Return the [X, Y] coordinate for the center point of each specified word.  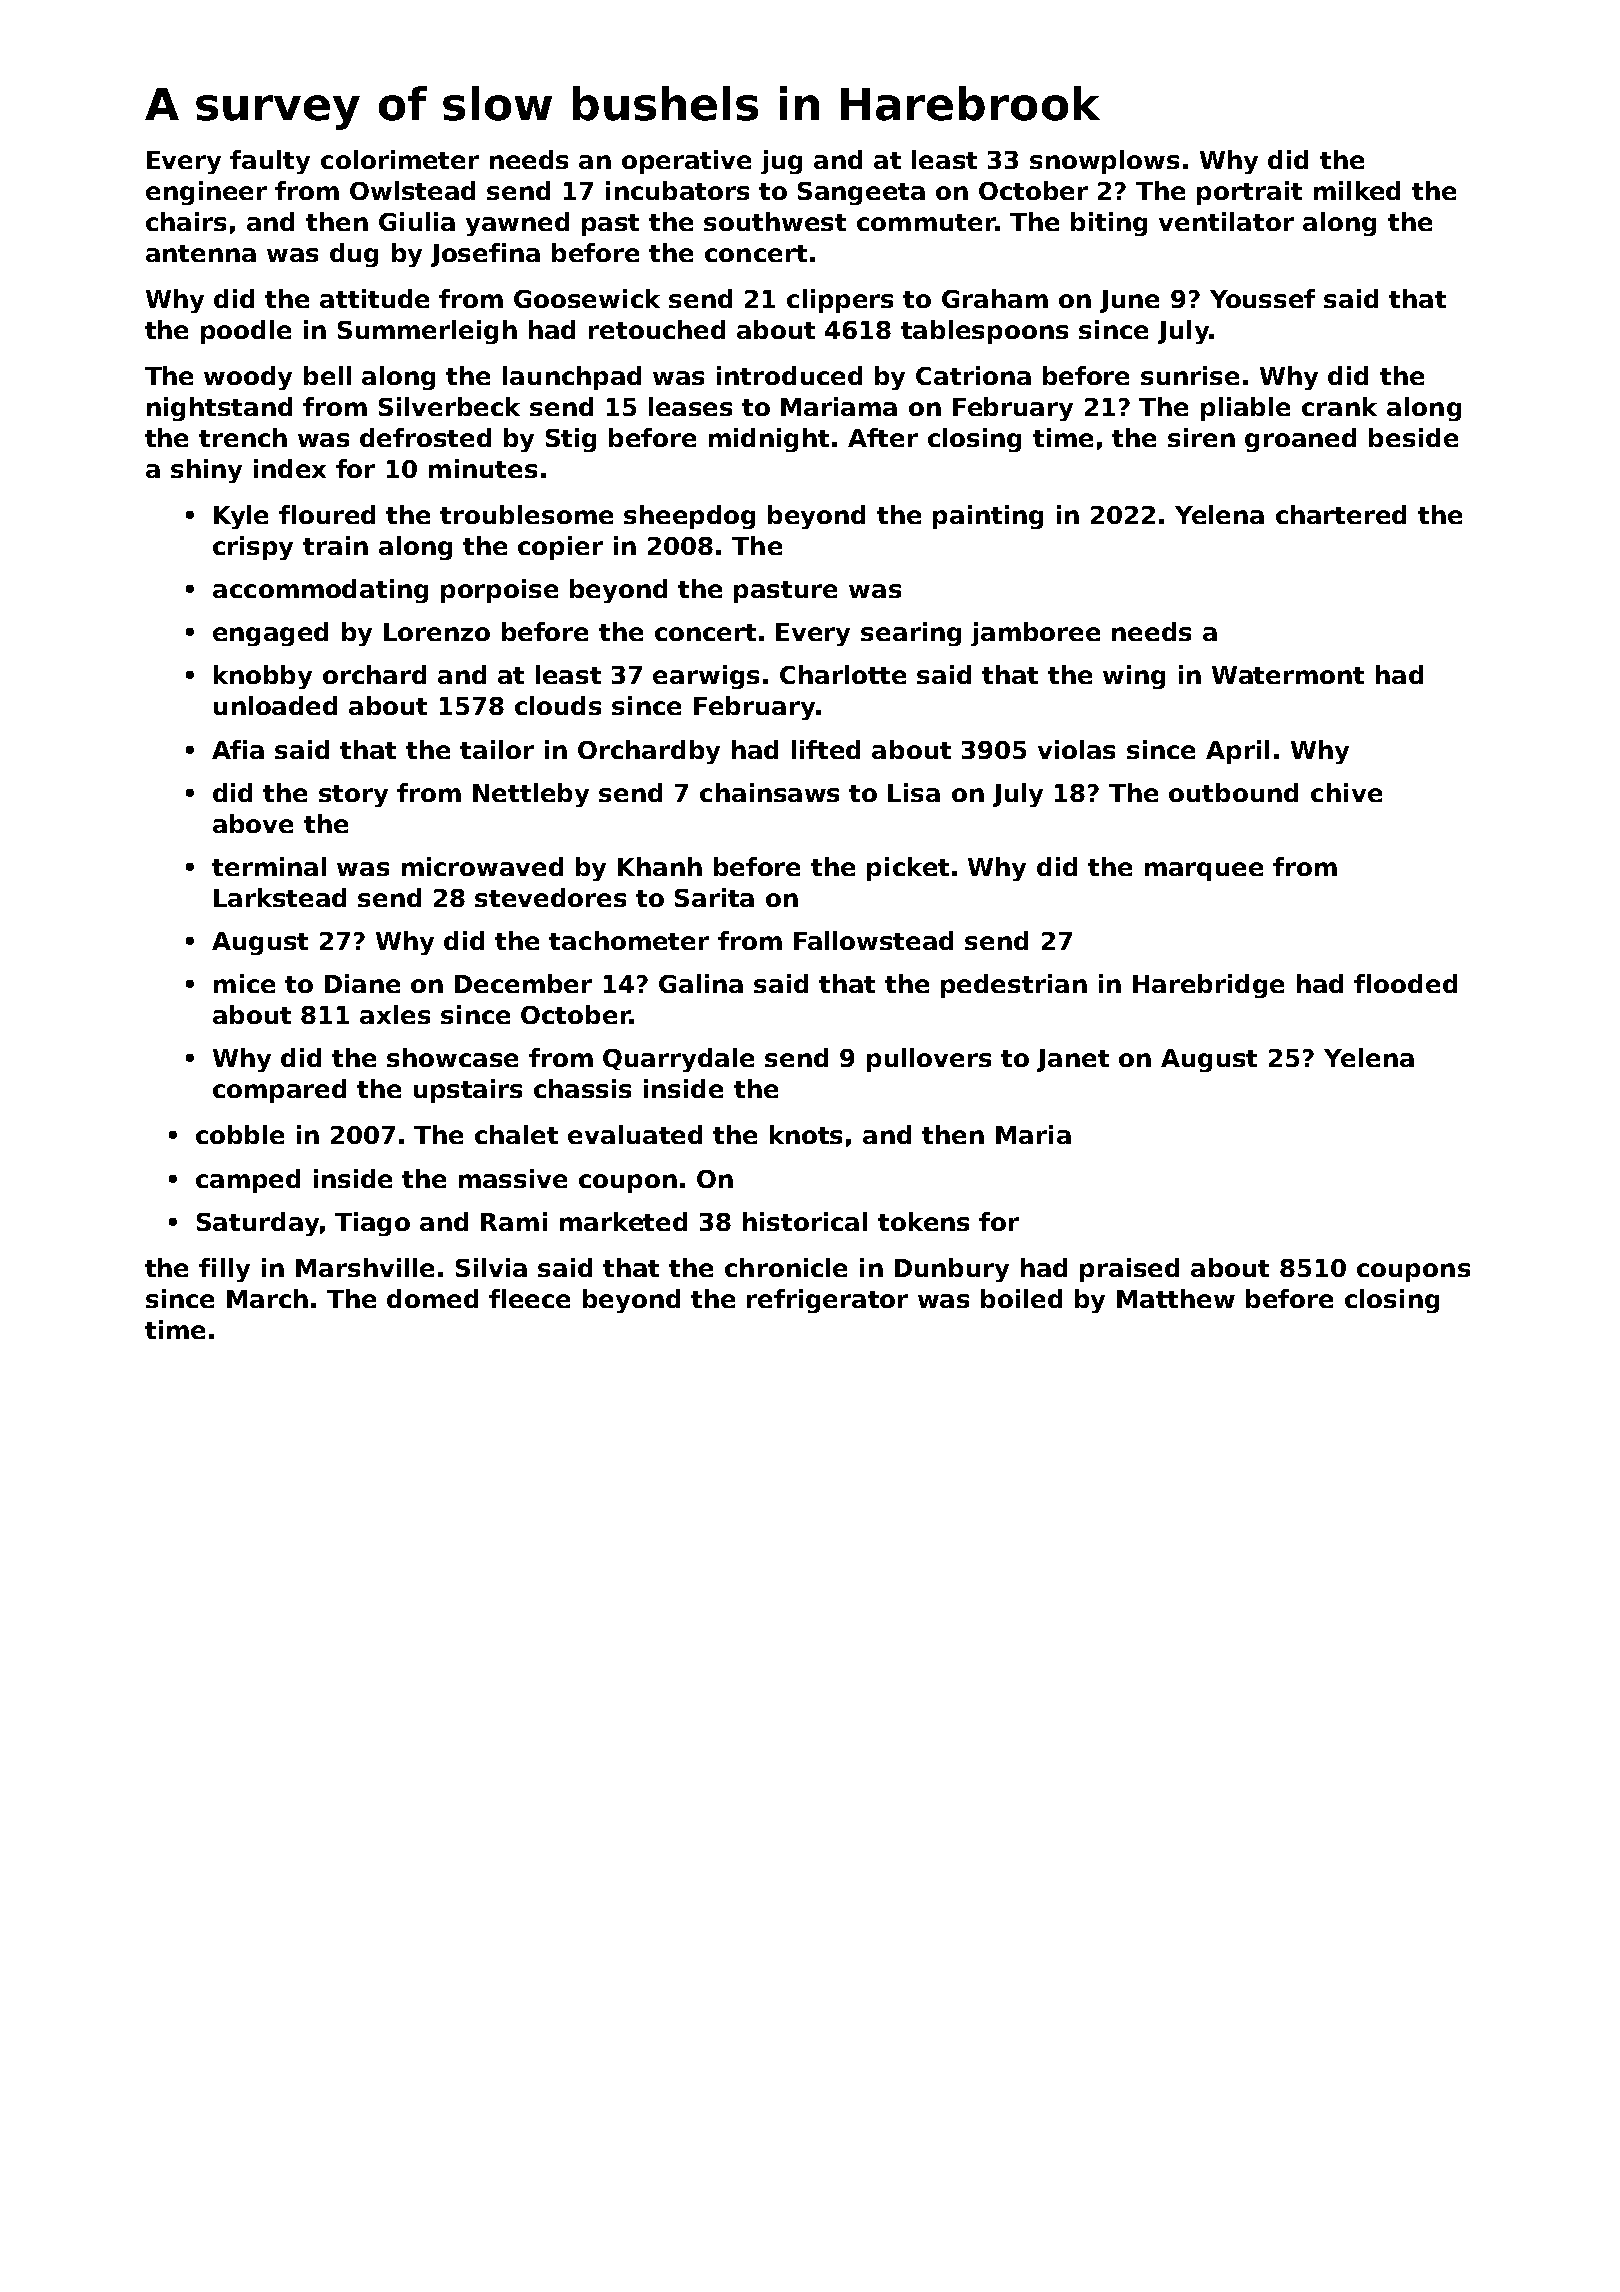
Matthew [1176, 1298]
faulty [270, 162]
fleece [529, 1298]
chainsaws [769, 792]
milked [1357, 190]
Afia [238, 749]
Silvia [491, 1267]
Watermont [1288, 675]
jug [781, 162]
